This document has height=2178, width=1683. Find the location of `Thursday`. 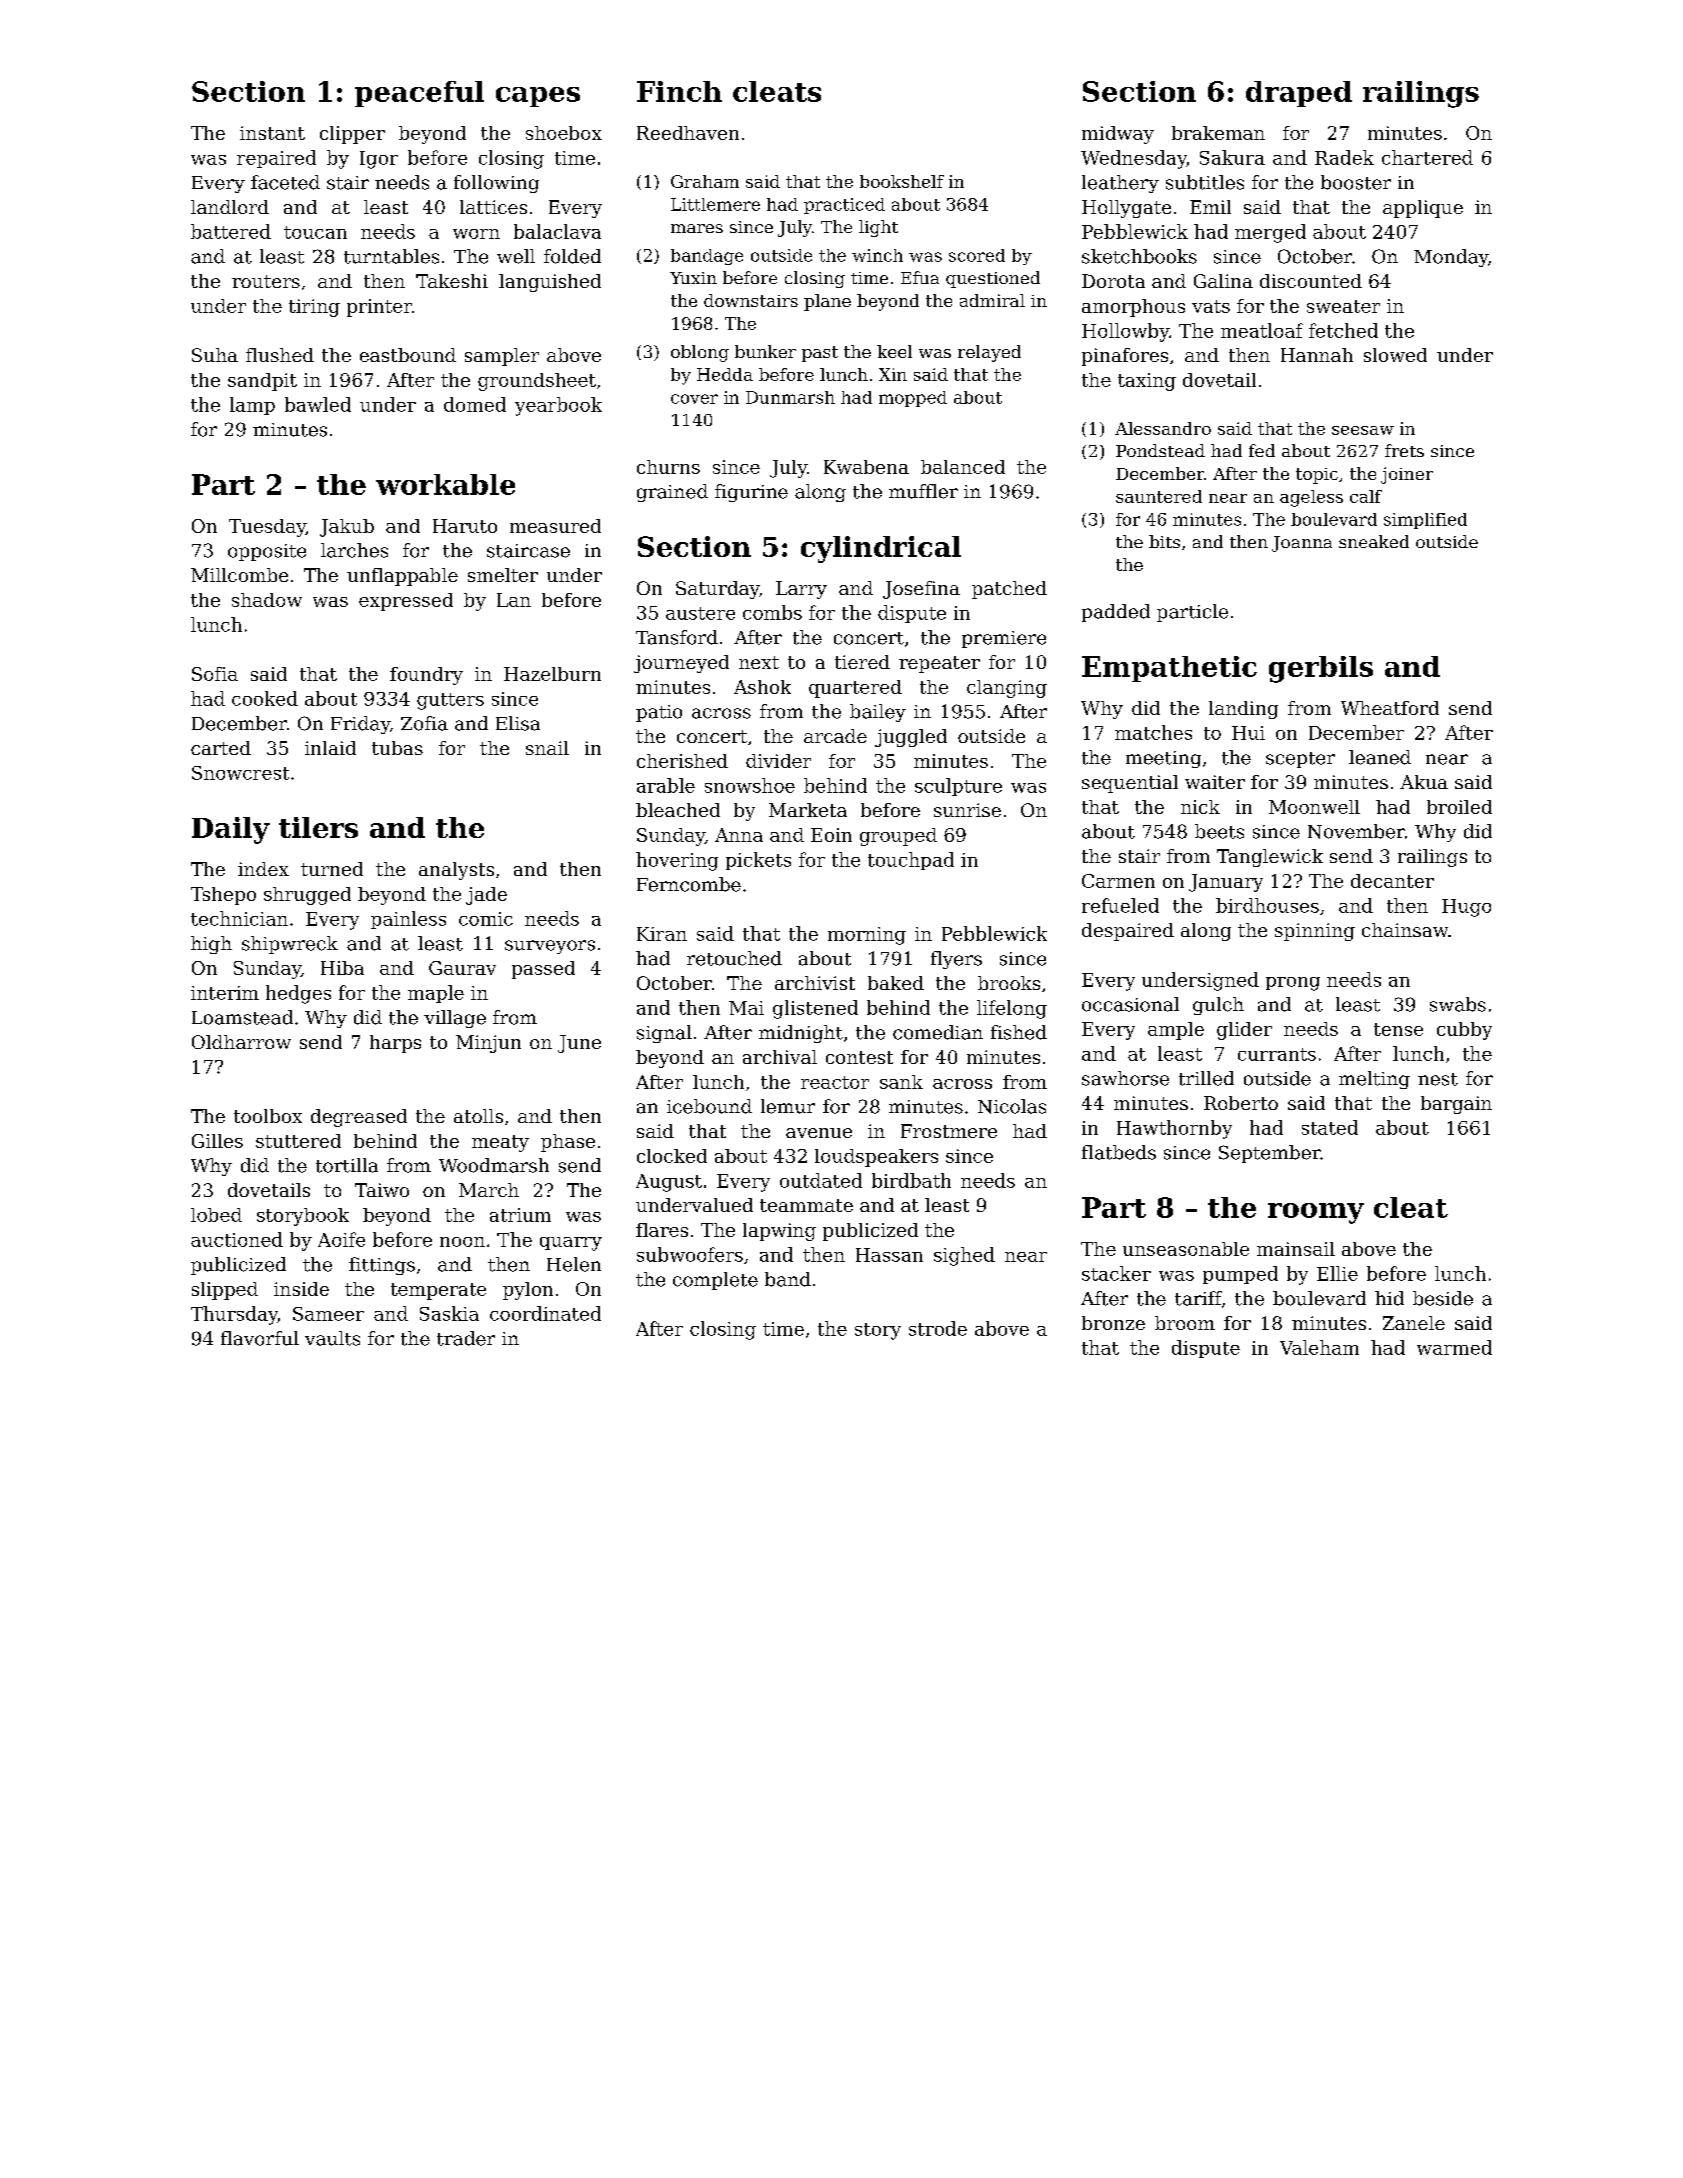

Thursday is located at coordinates (234, 1315).
